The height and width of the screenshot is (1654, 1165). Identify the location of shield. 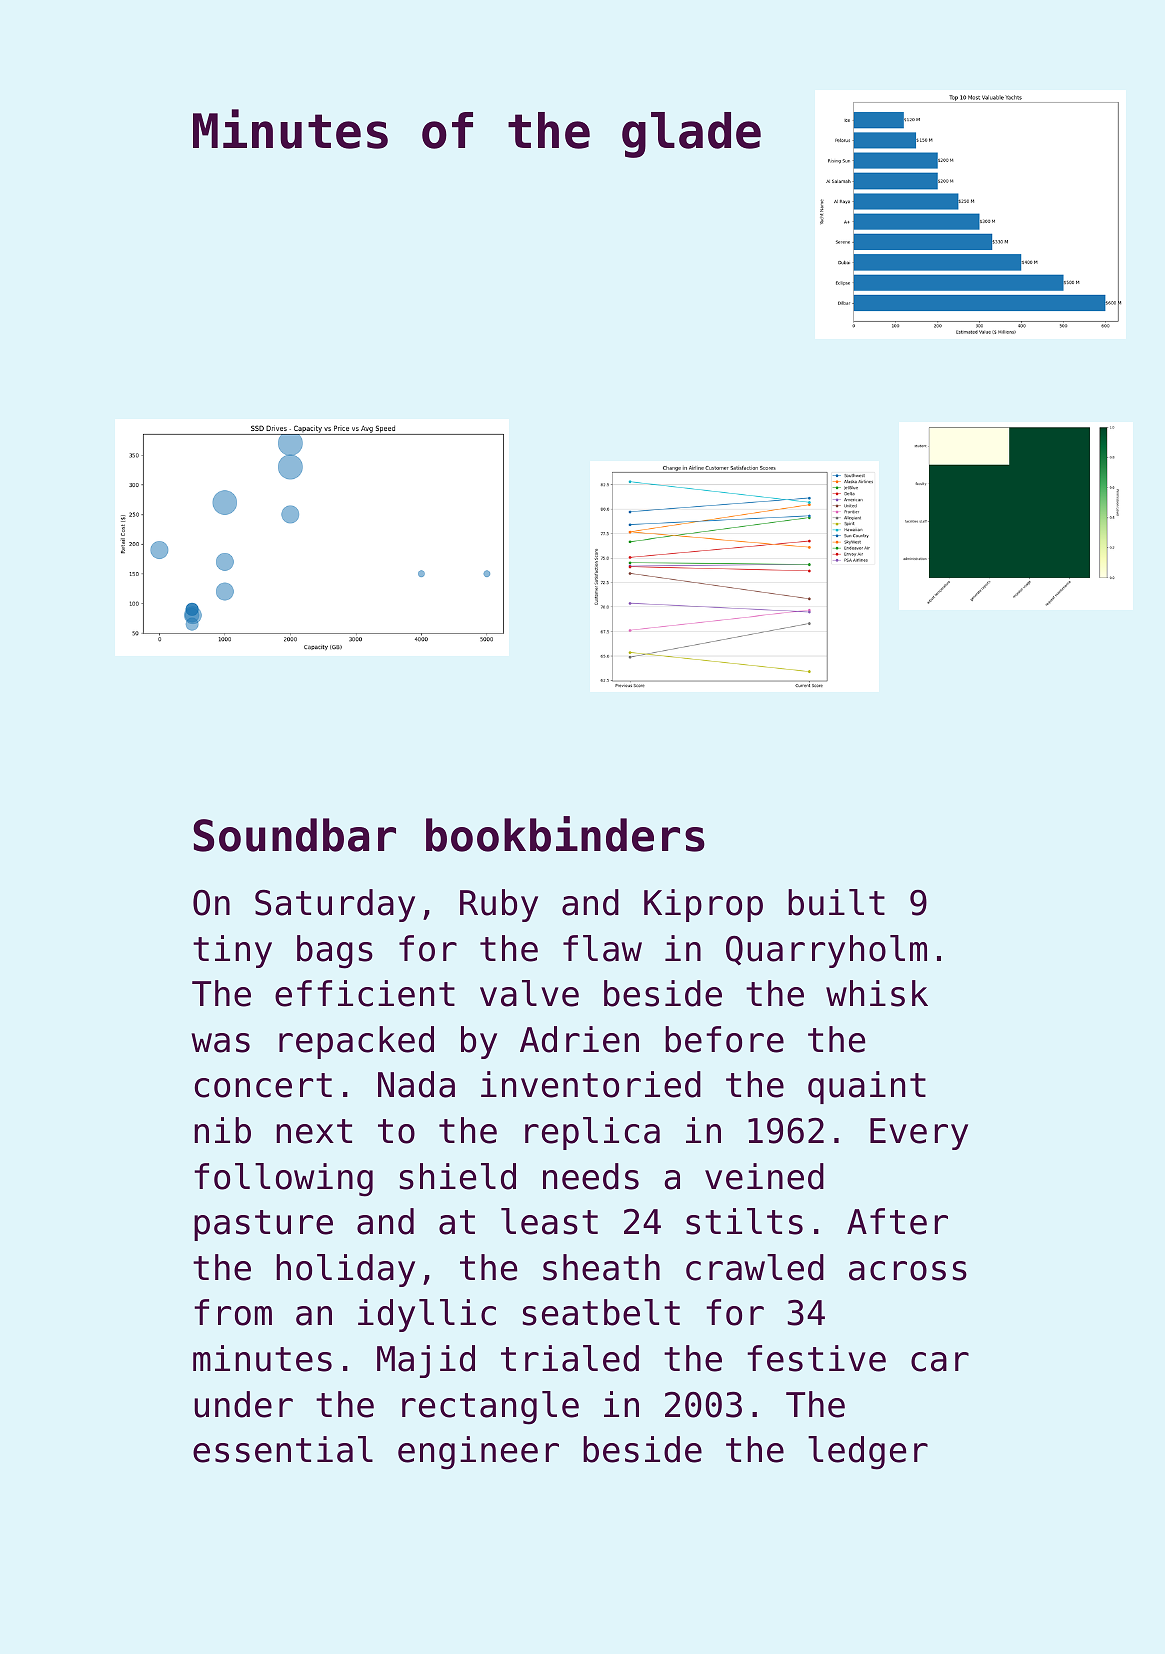
(458, 1176).
